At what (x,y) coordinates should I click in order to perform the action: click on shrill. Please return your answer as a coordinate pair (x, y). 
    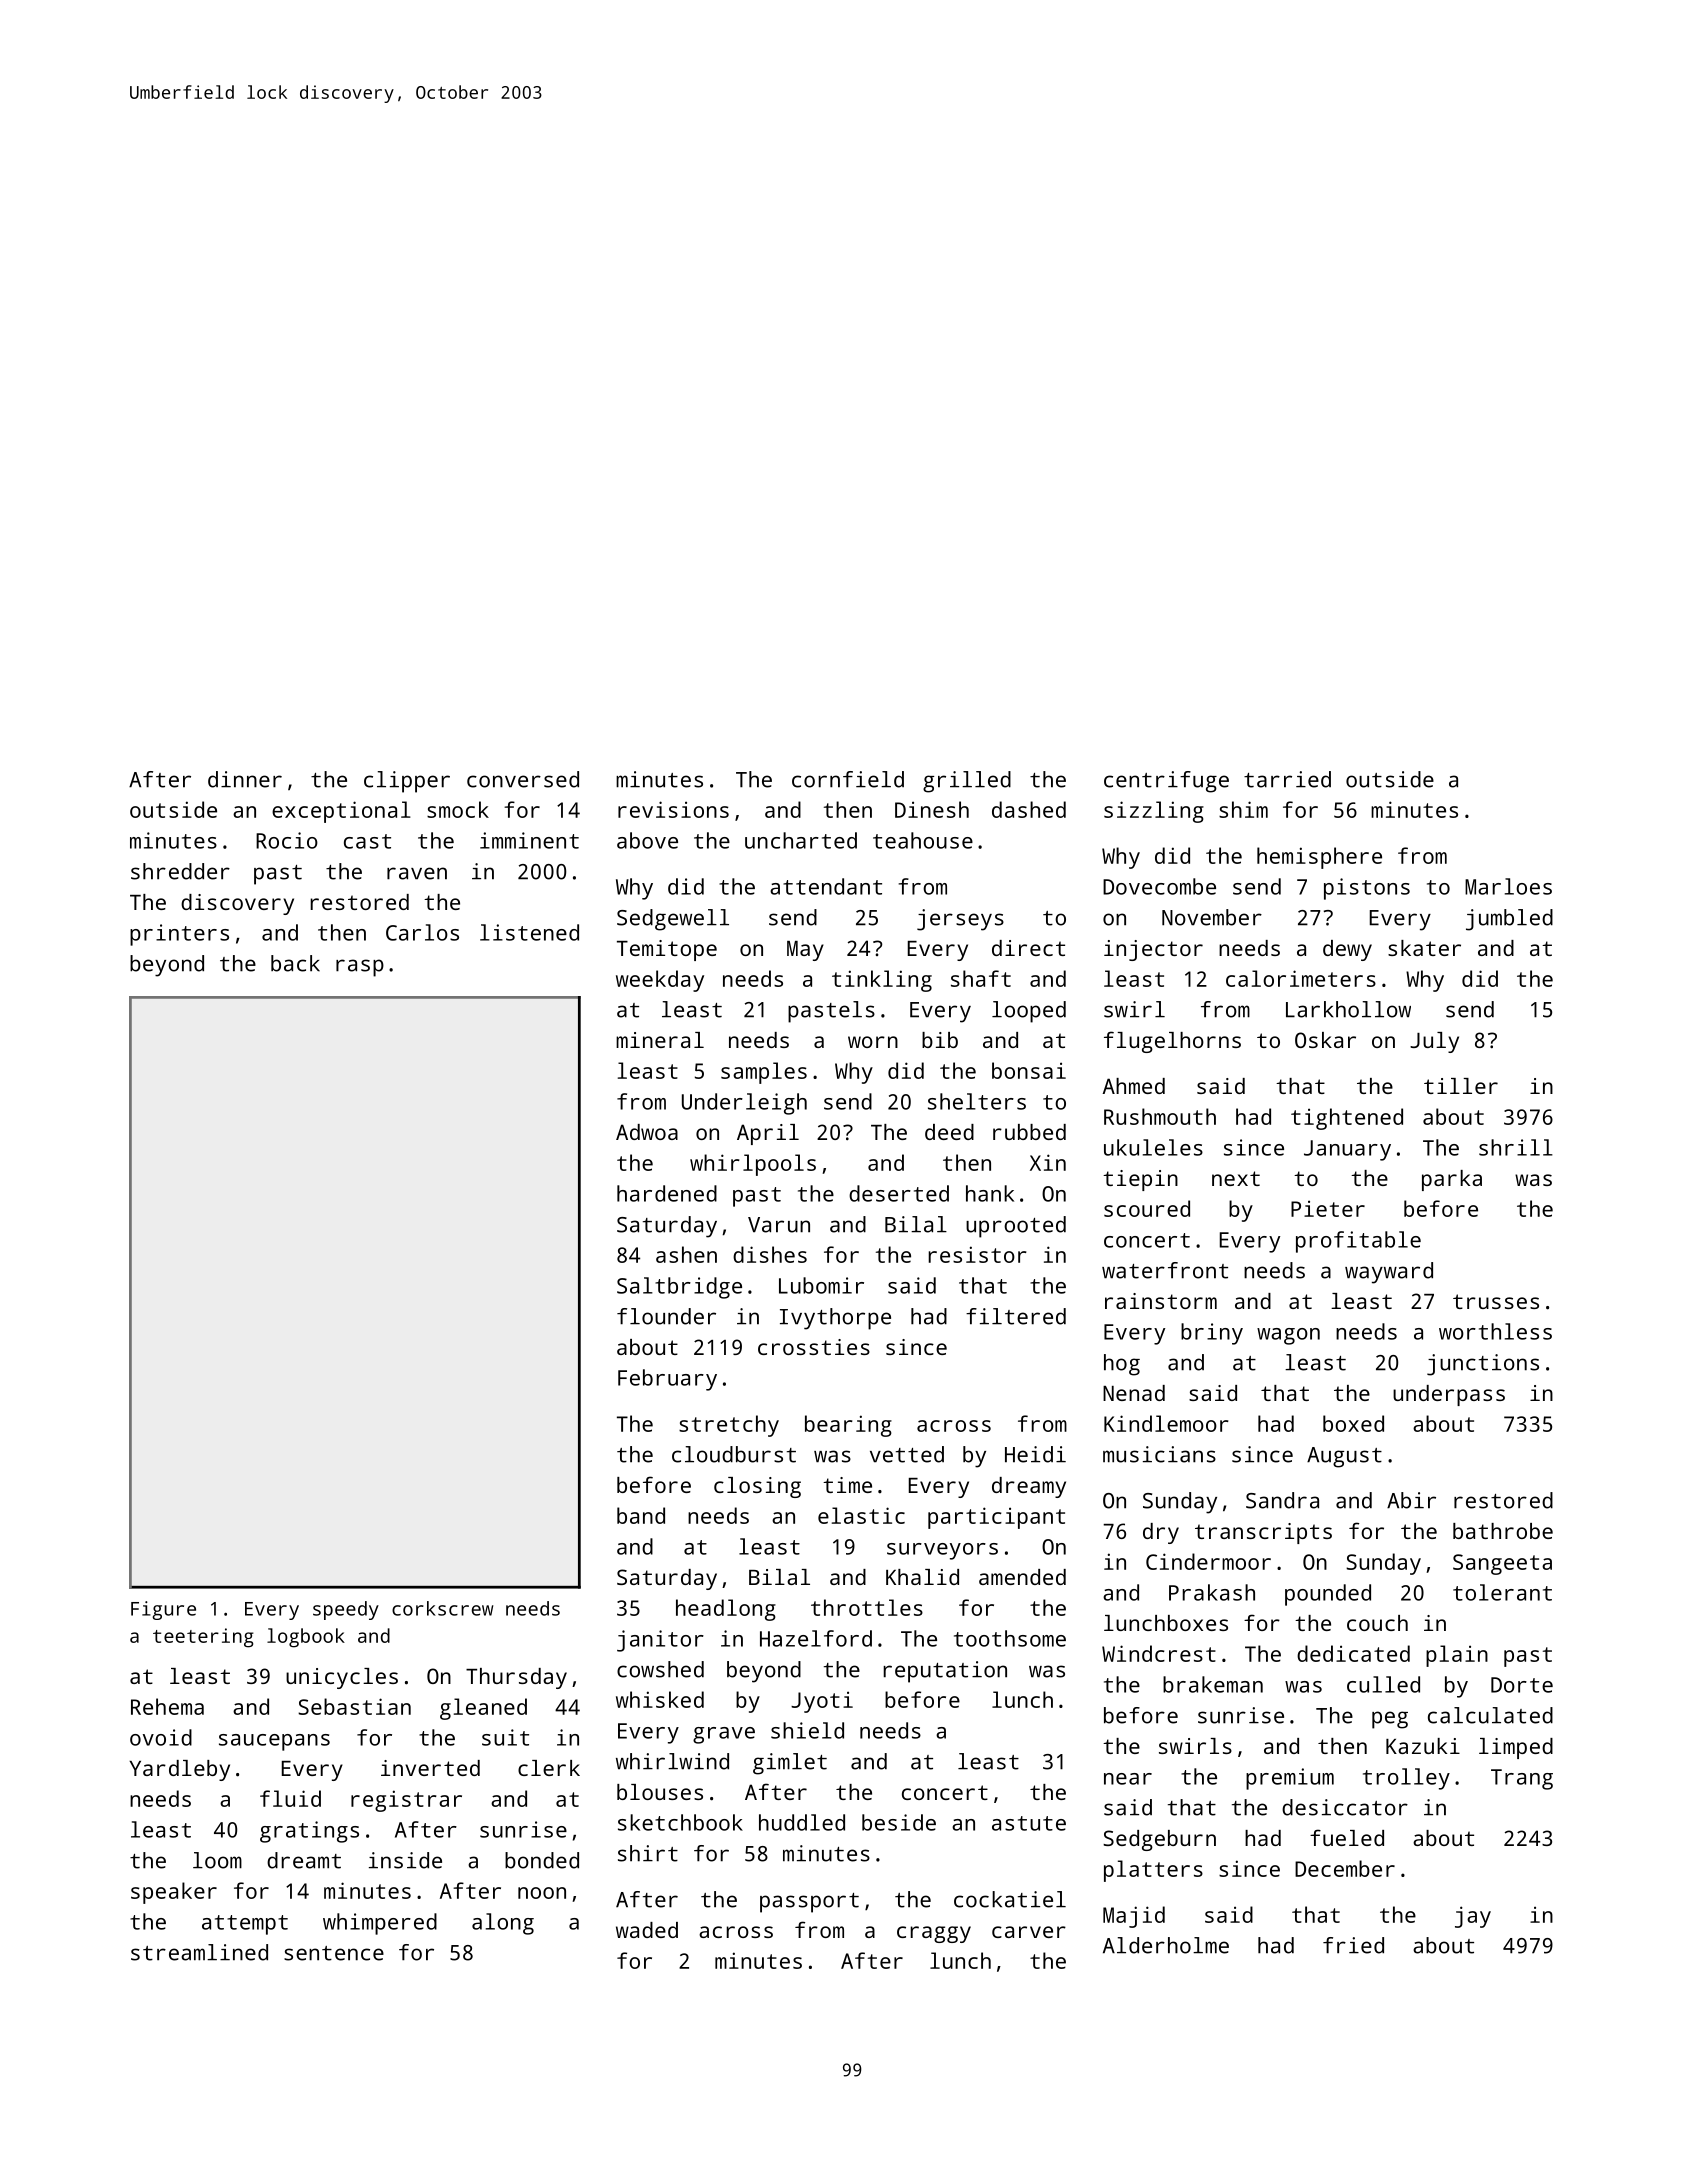
    Looking at the image, I should click on (1516, 1147).
